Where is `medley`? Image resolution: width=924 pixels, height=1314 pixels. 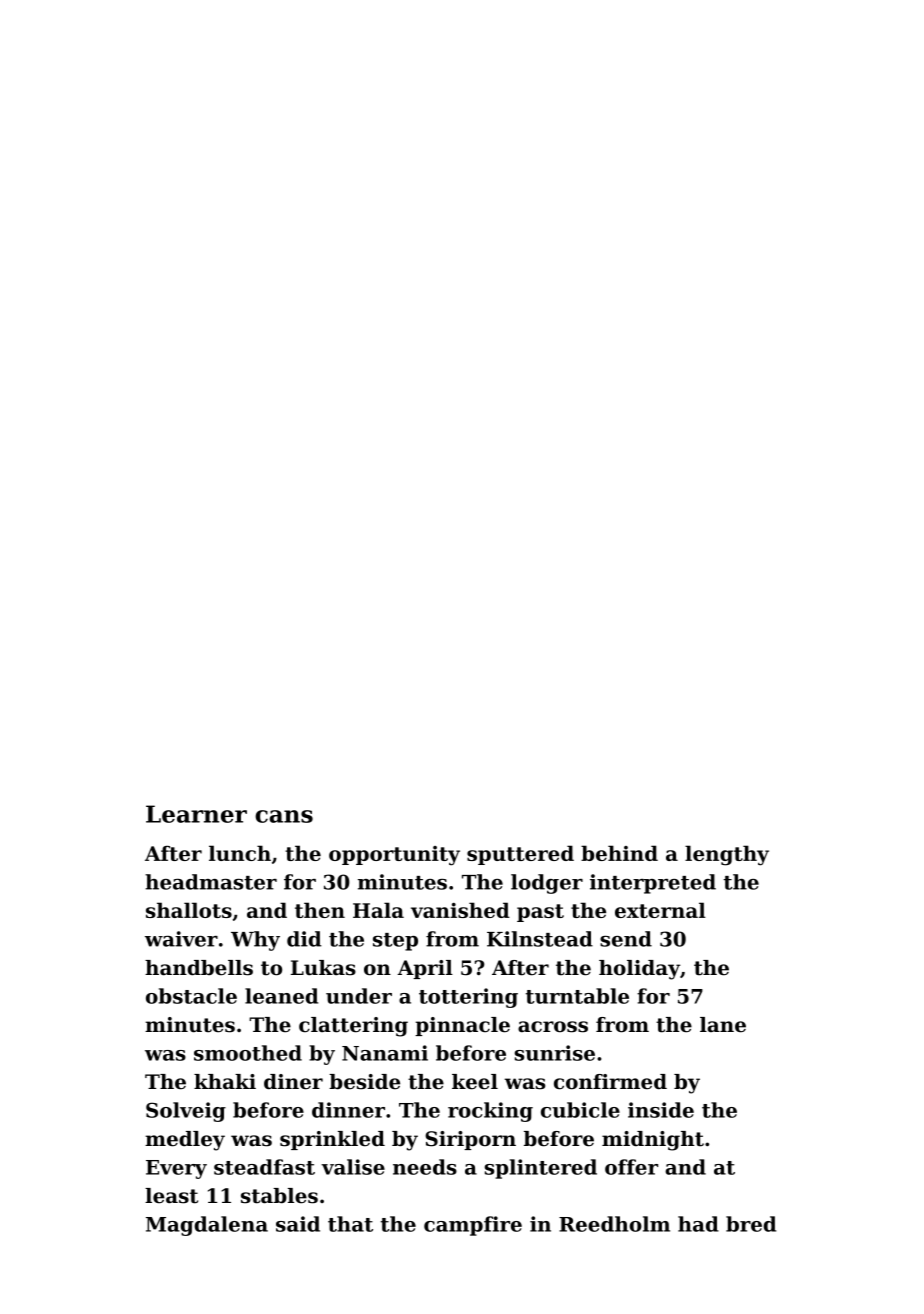 medley is located at coordinates (185, 1141).
